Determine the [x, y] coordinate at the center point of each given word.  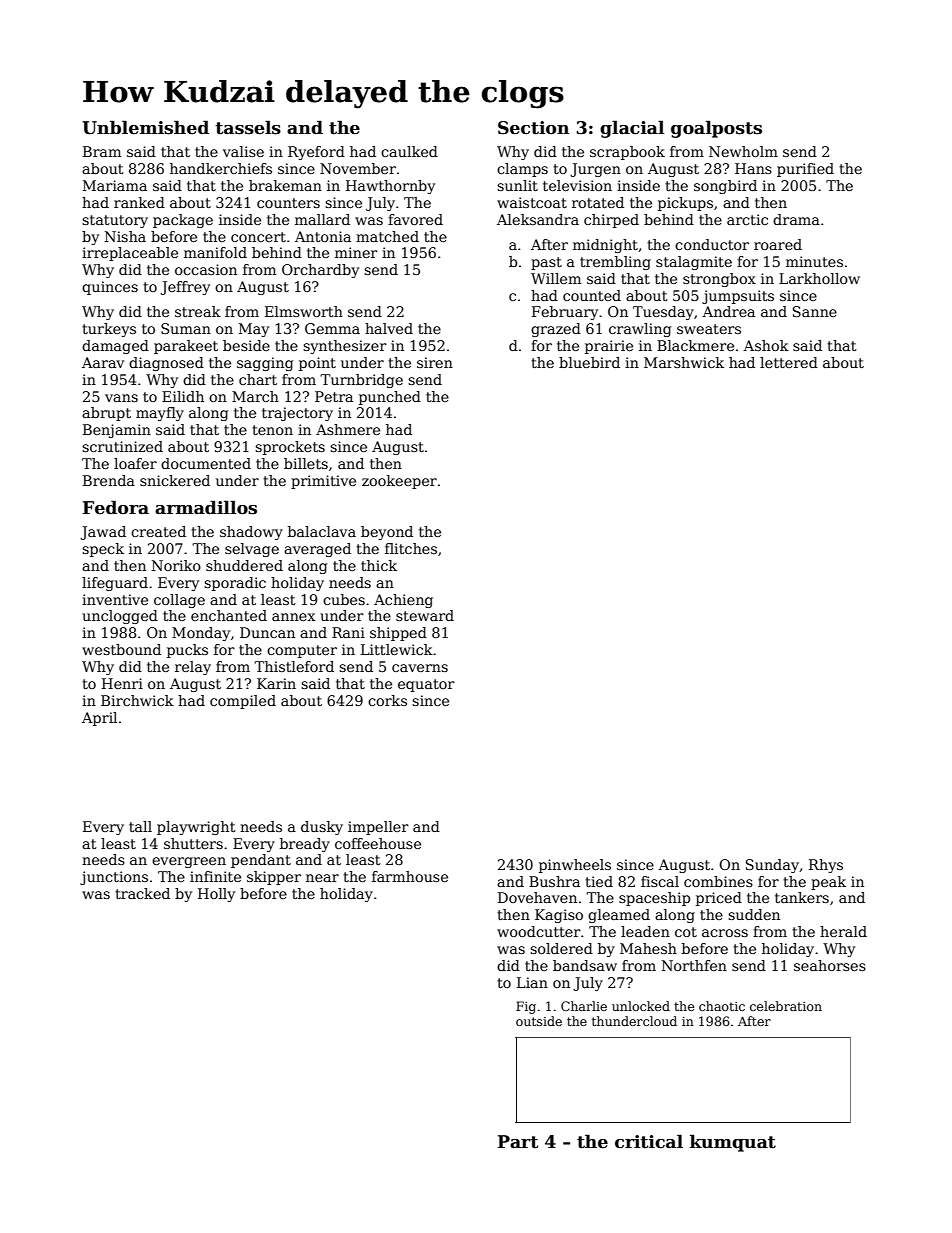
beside [246, 345]
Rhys [826, 866]
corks [387, 700]
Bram [102, 151]
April [99, 719]
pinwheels [575, 866]
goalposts [716, 129]
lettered [789, 362]
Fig [526, 1007]
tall [140, 826]
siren [435, 362]
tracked [142, 893]
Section [534, 128]
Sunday [772, 866]
